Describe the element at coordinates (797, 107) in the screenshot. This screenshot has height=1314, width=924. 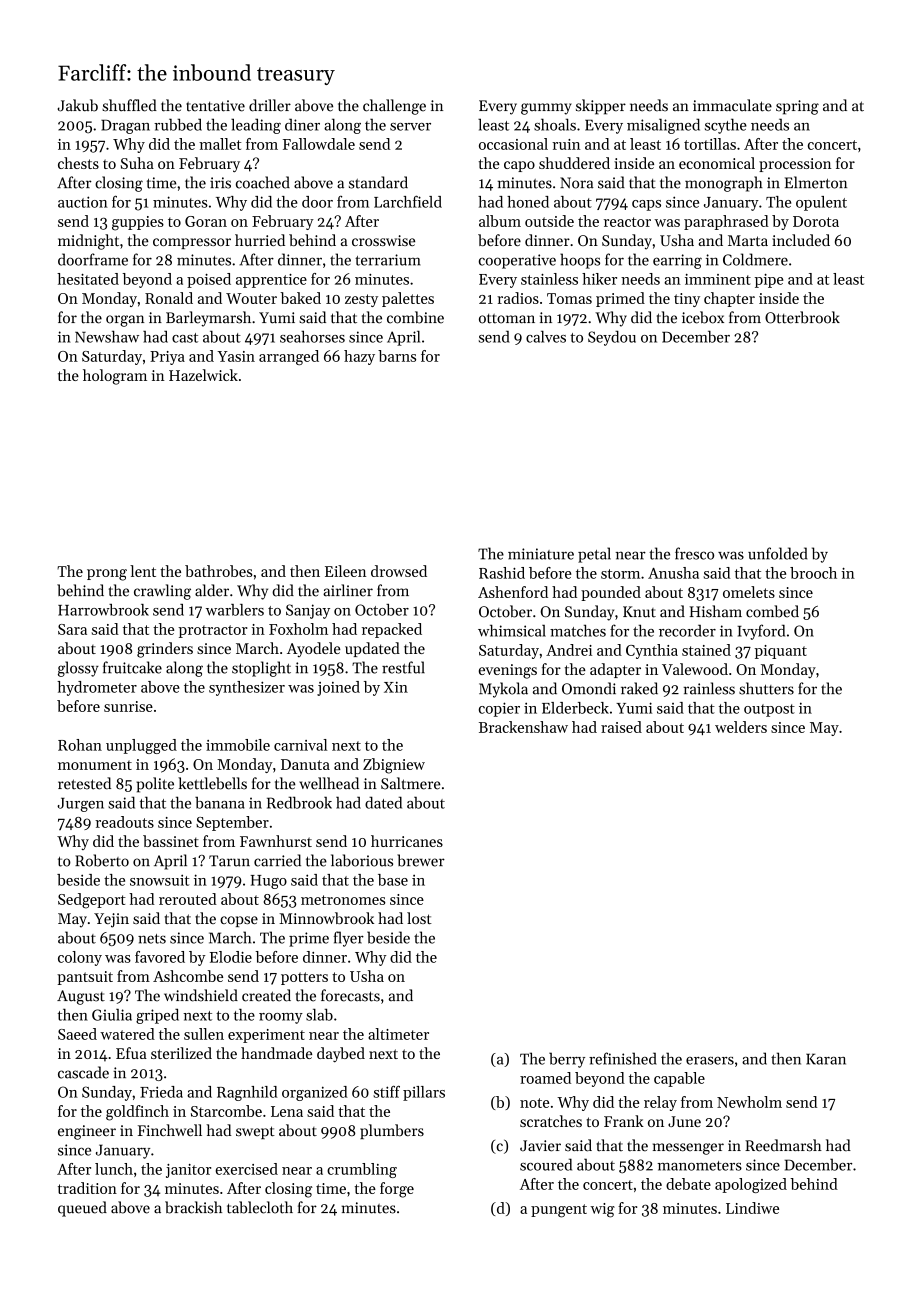
I see `spring` at that location.
